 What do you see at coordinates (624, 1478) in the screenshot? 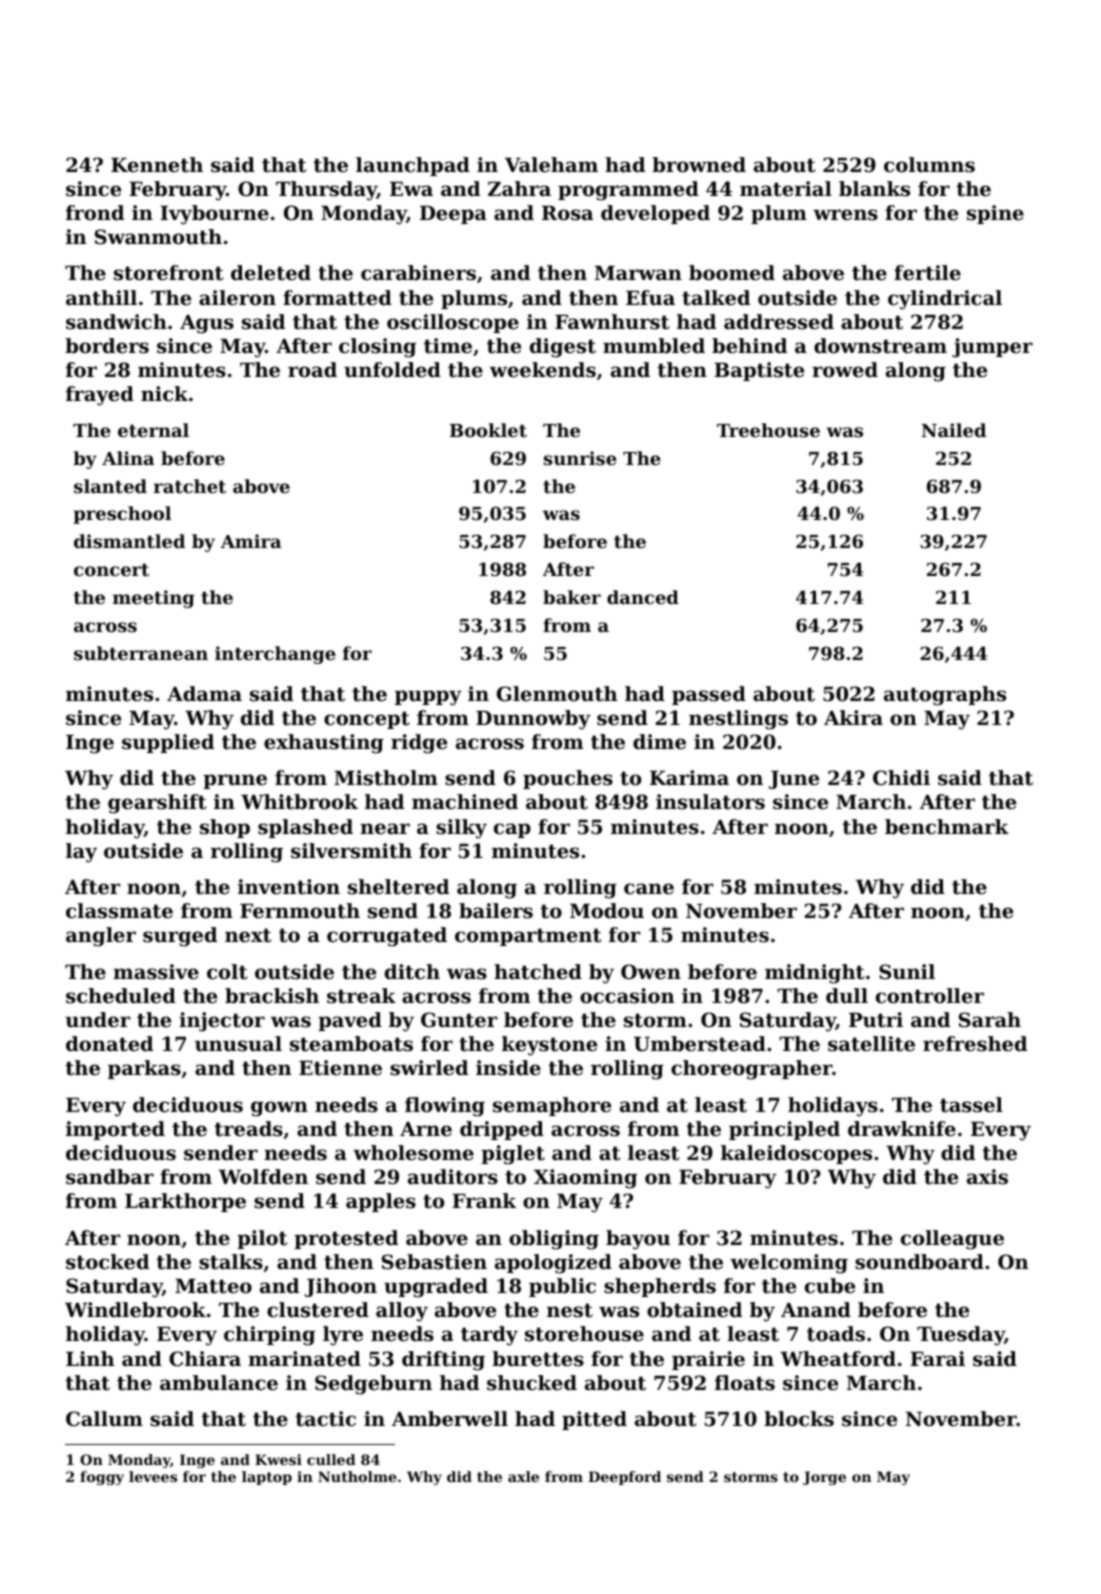
I see `Deepford` at bounding box center [624, 1478].
